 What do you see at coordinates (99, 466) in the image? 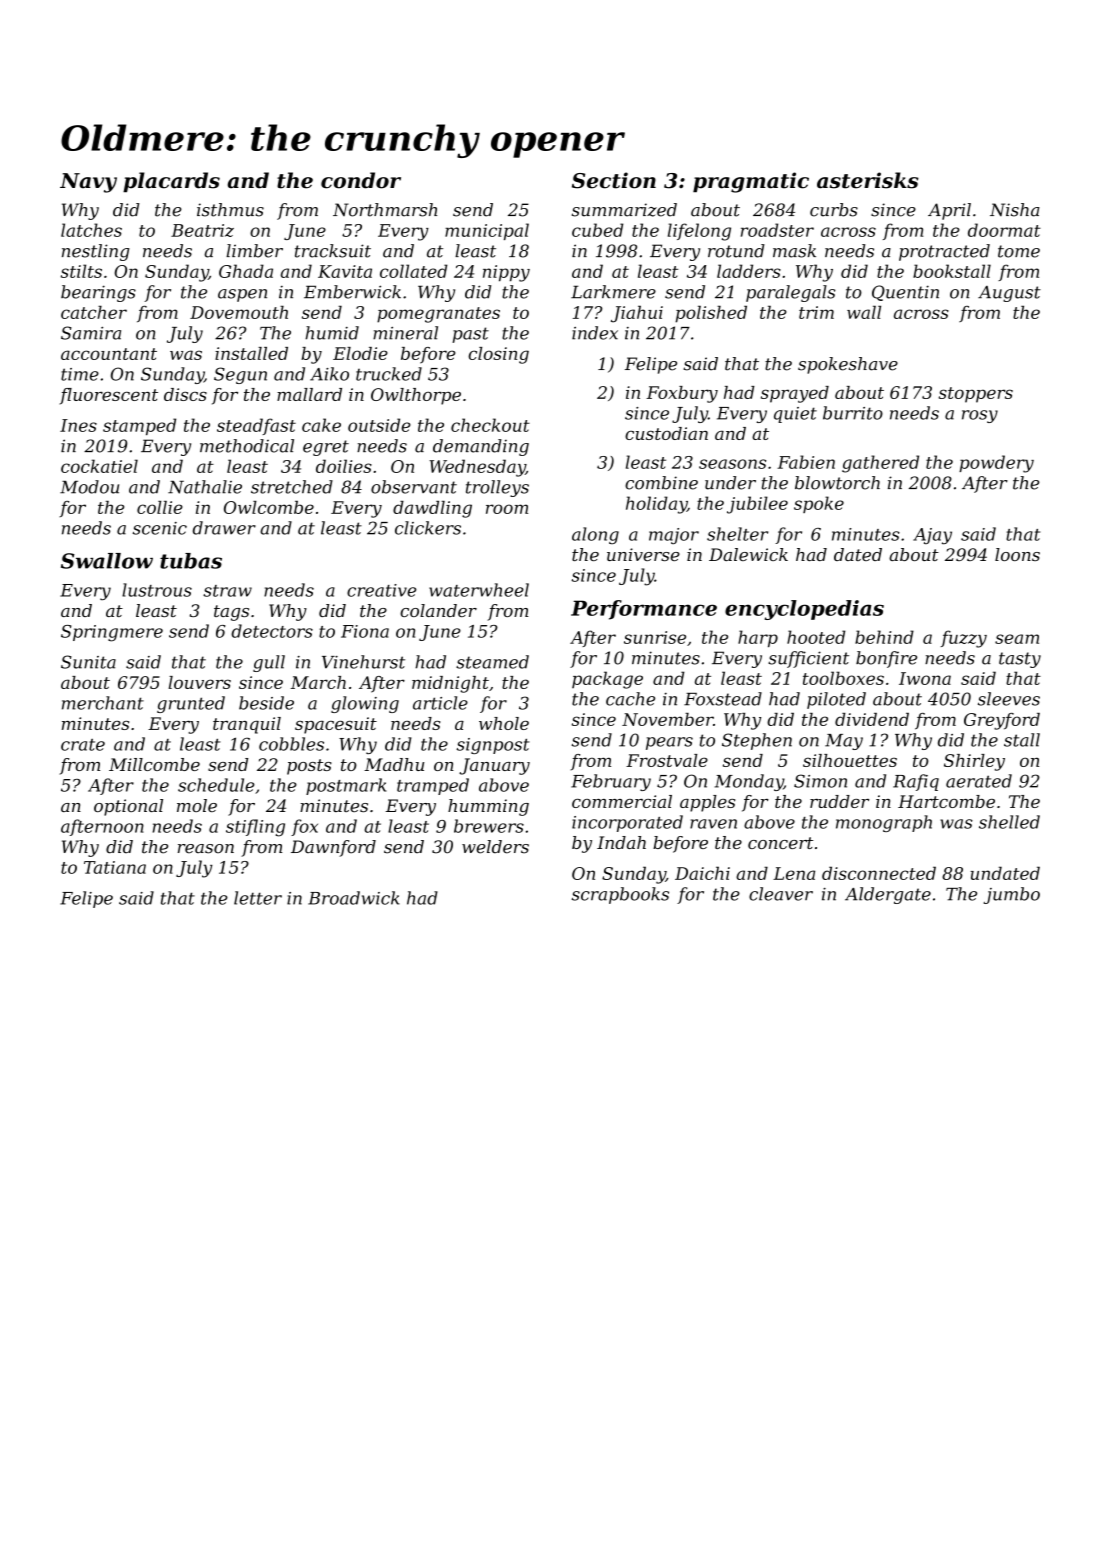
I see `cockatiel` at bounding box center [99, 466].
